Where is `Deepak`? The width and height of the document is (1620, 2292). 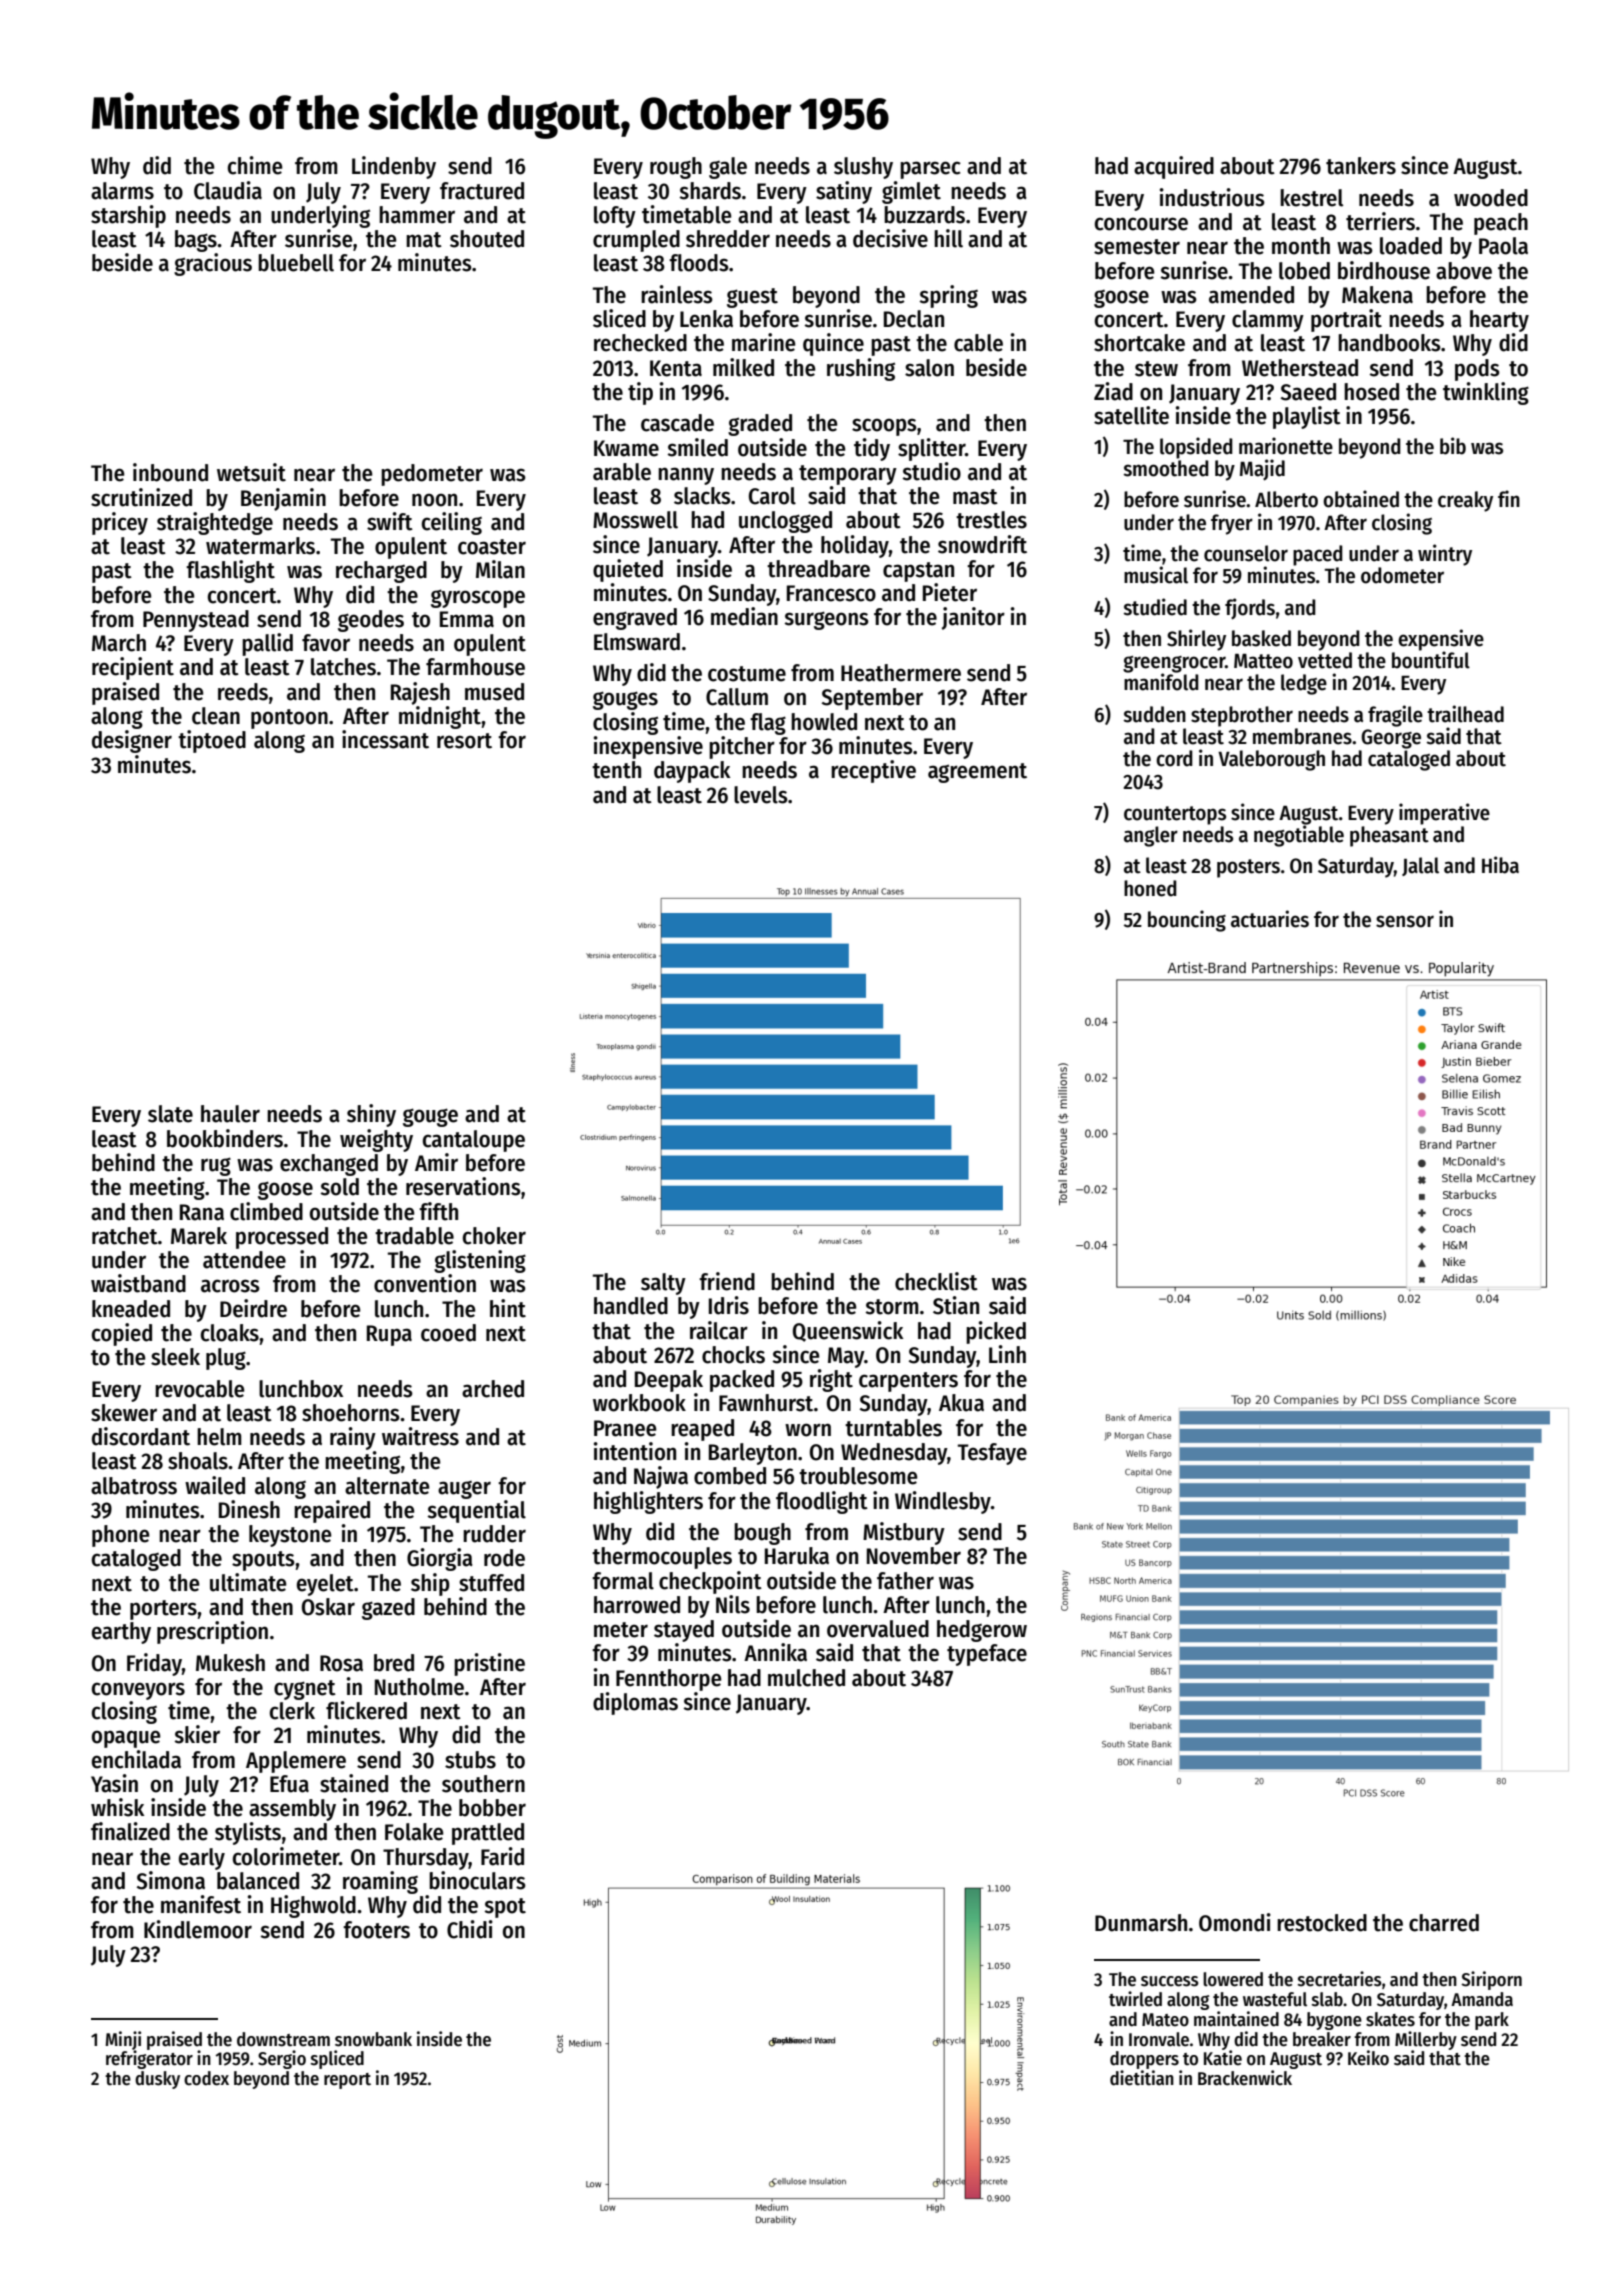 Deepak is located at coordinates (669, 1381).
